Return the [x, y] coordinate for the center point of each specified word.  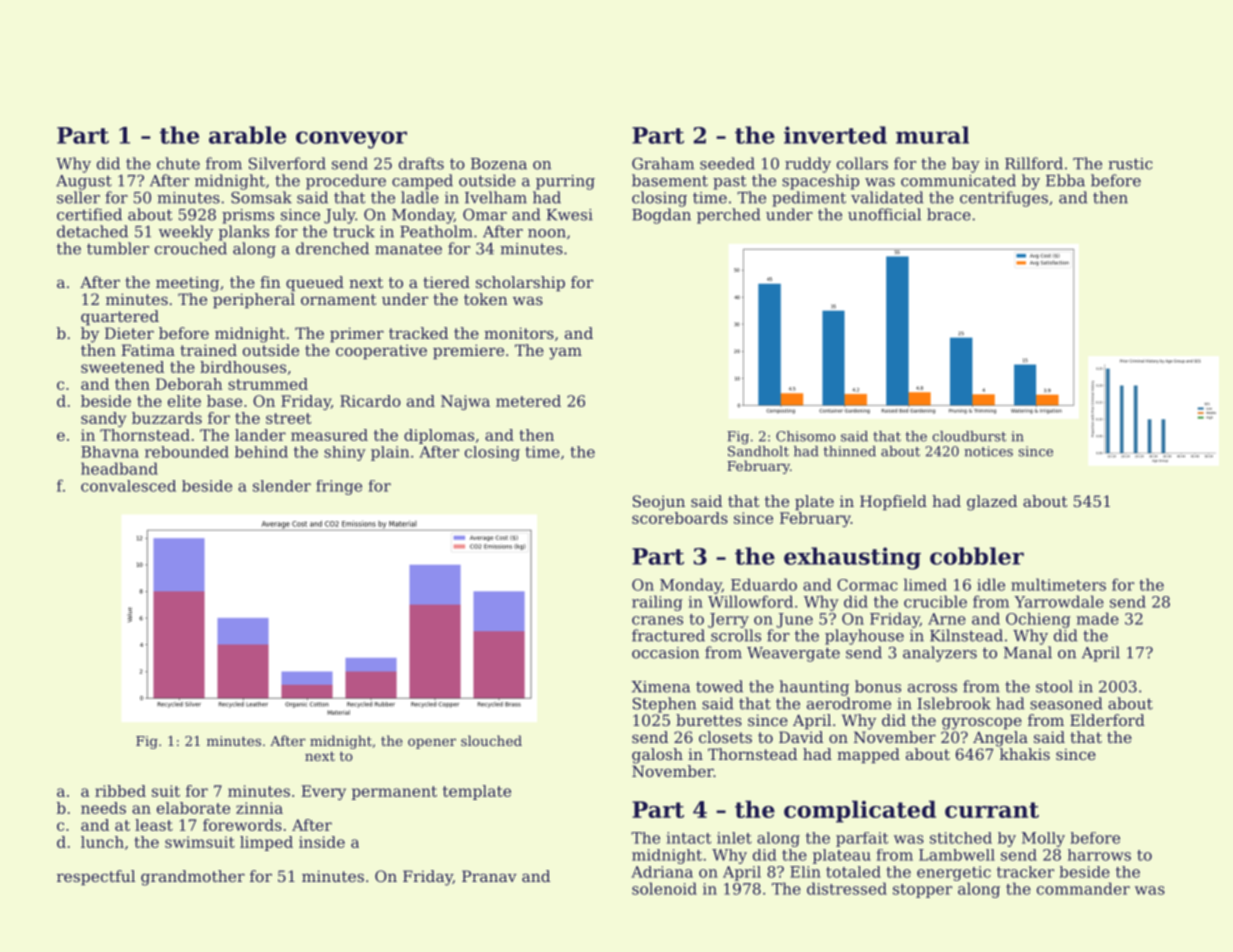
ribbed [120, 791]
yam [565, 354]
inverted [835, 135]
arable [247, 135]
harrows [1099, 855]
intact [688, 838]
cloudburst [969, 436]
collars [862, 163]
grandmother [193, 878]
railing [657, 603]
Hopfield [893, 502]
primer [357, 334]
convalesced [128, 486]
